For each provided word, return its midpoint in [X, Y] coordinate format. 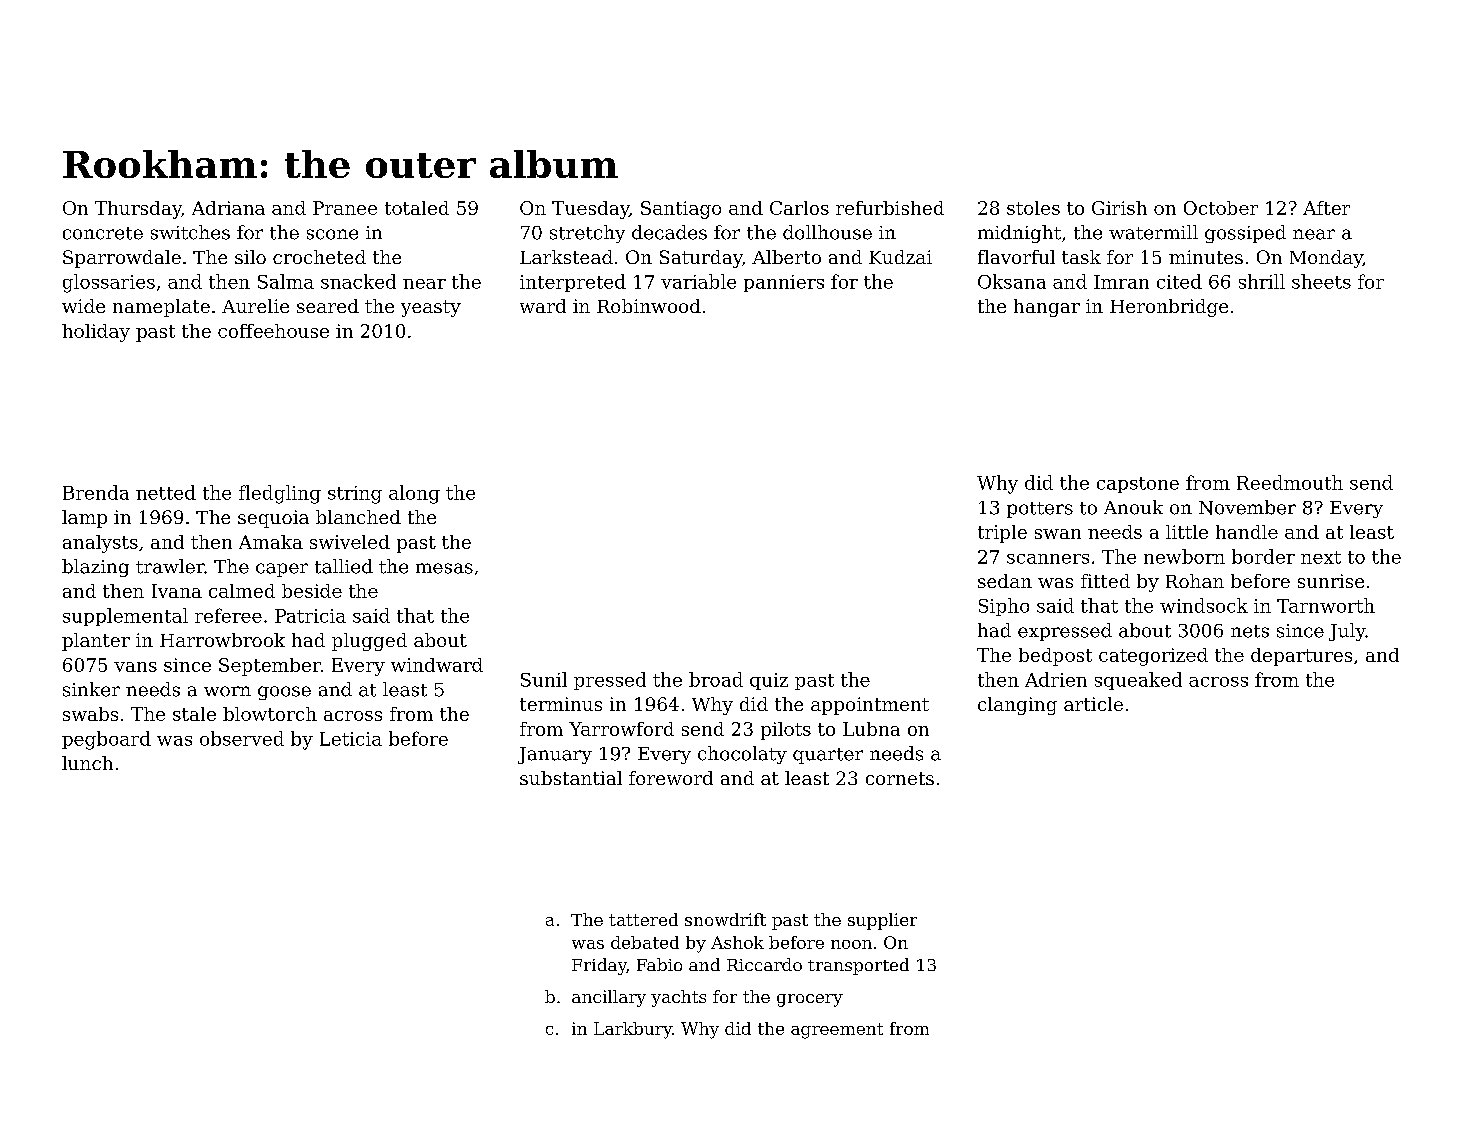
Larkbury [633, 1030]
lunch [87, 763]
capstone [1138, 485]
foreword [671, 778]
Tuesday [590, 210]
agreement [837, 1031]
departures [1301, 657]
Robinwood [649, 306]
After [1326, 208]
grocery [810, 1000]
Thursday [138, 210]
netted [166, 492]
